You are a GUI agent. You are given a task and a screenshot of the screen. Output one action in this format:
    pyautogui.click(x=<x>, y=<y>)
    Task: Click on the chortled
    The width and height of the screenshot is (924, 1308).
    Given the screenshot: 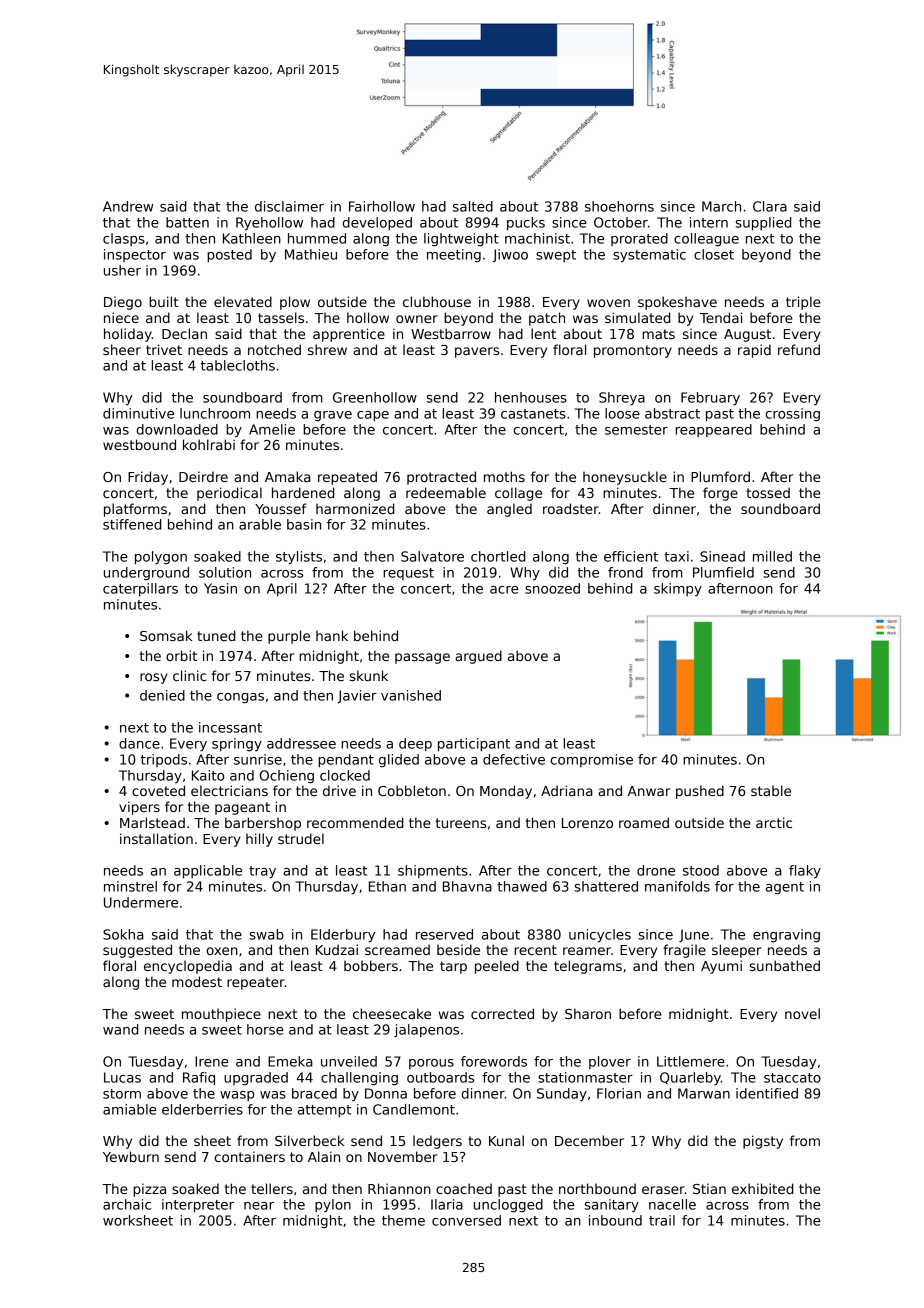 What is the action you would take?
    pyautogui.click(x=498, y=556)
